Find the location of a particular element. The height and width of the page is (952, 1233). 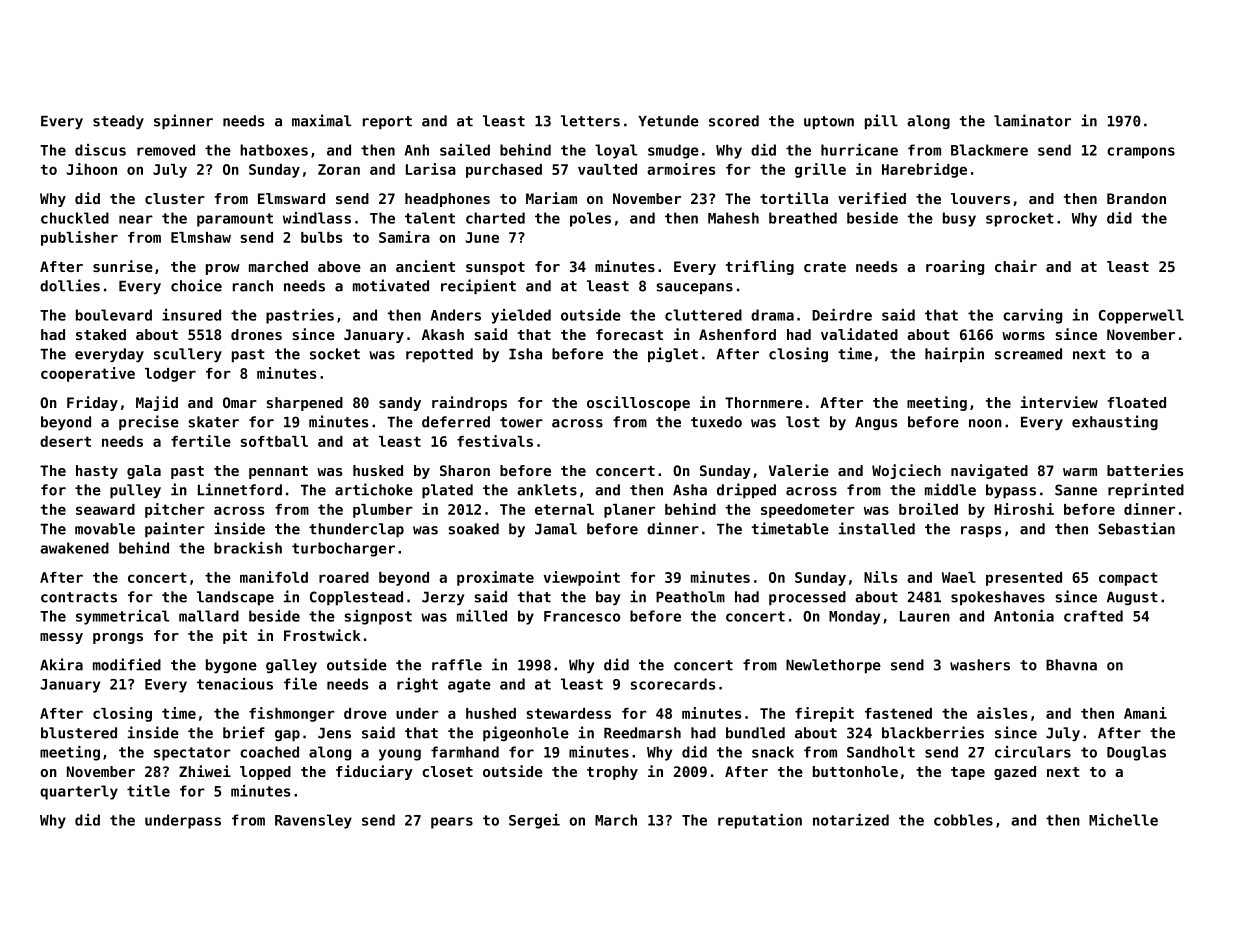

proximate is located at coordinates (495, 578).
